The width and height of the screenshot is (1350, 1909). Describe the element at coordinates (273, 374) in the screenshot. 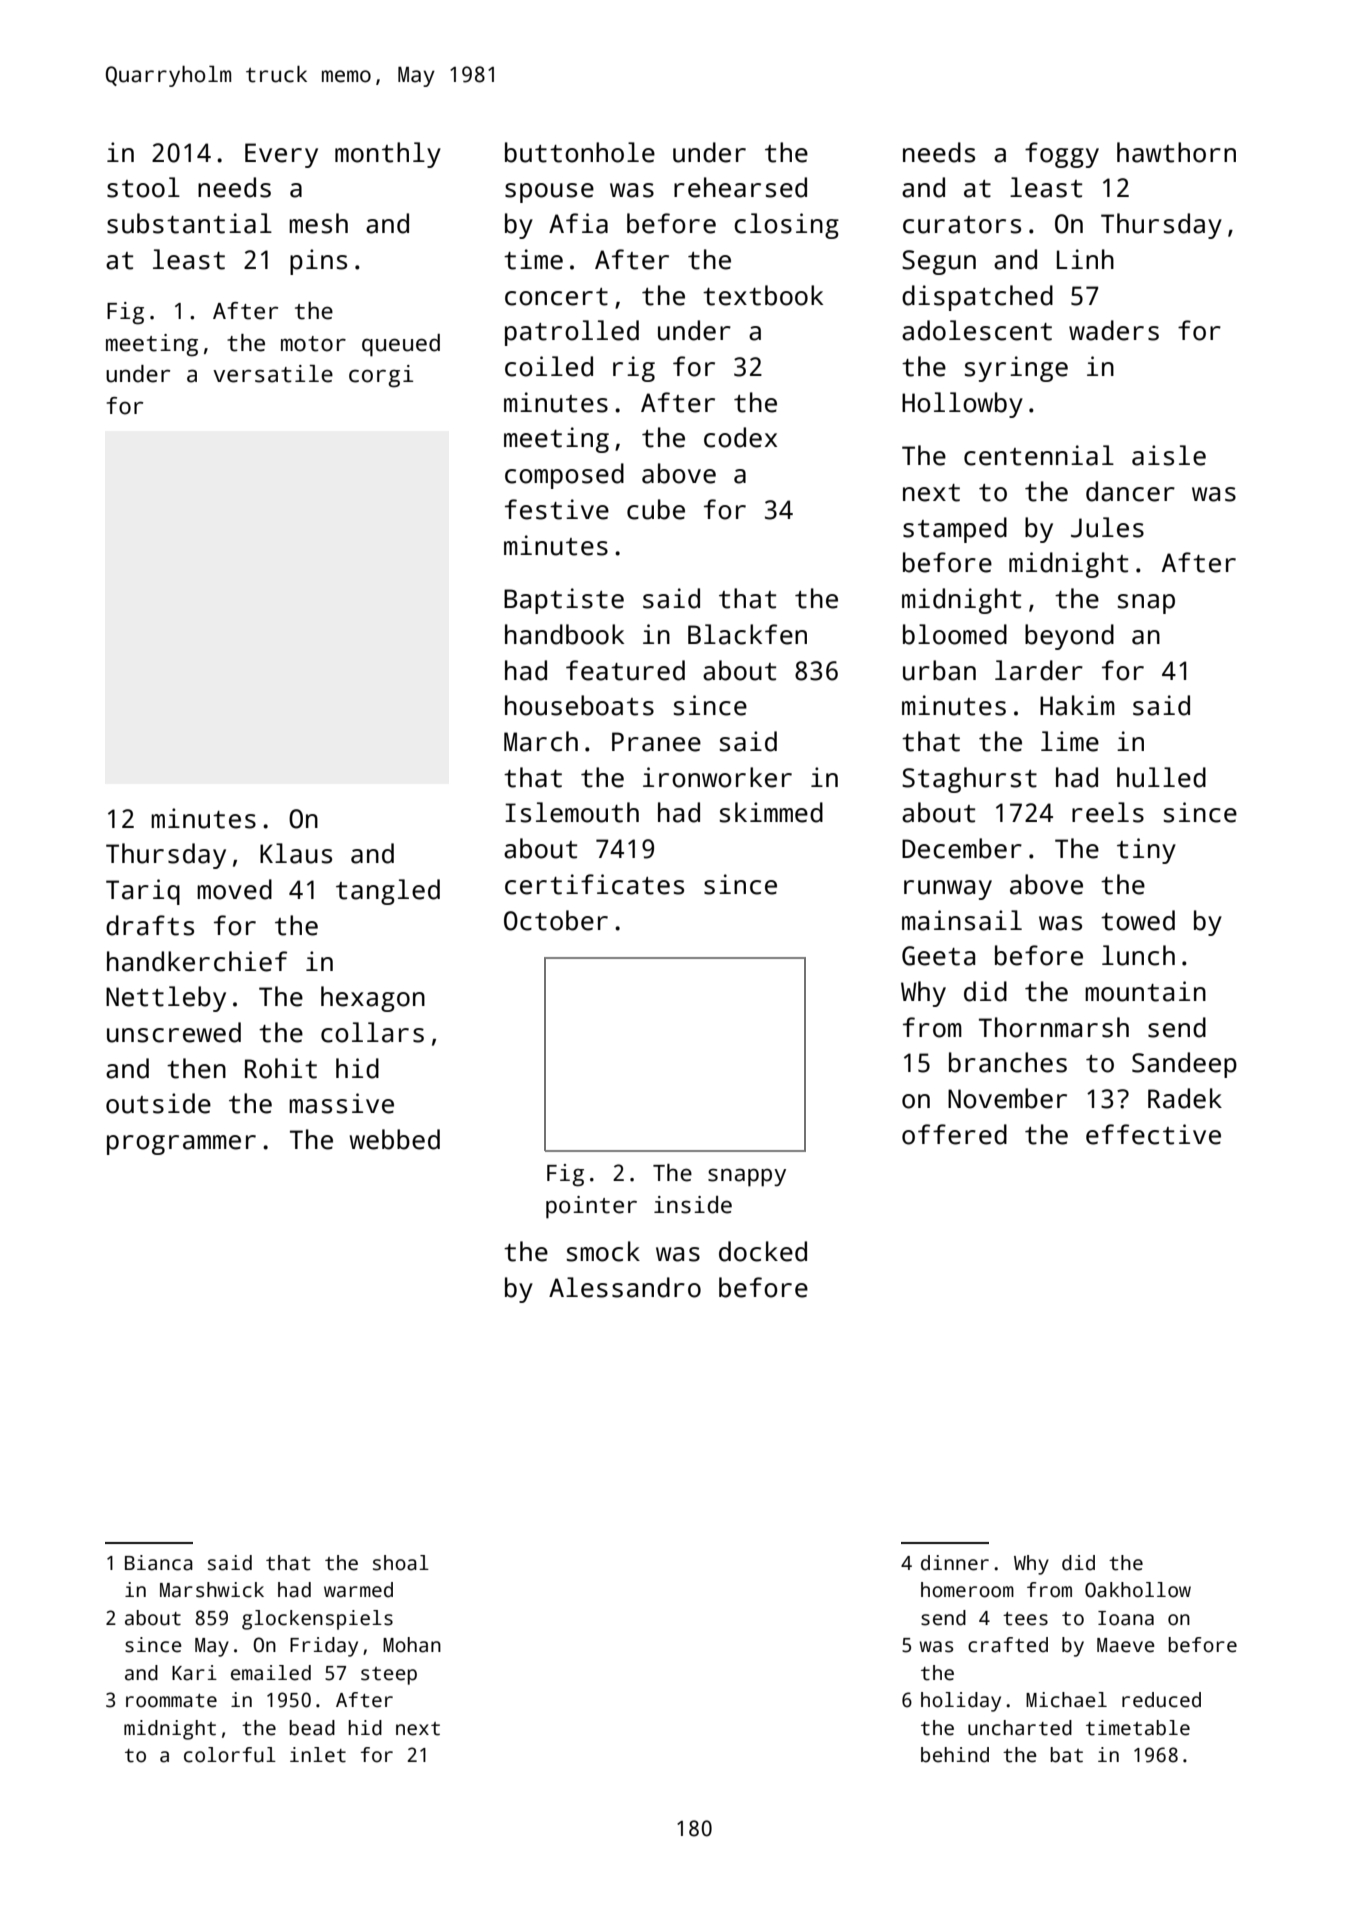

I see `versatile` at that location.
